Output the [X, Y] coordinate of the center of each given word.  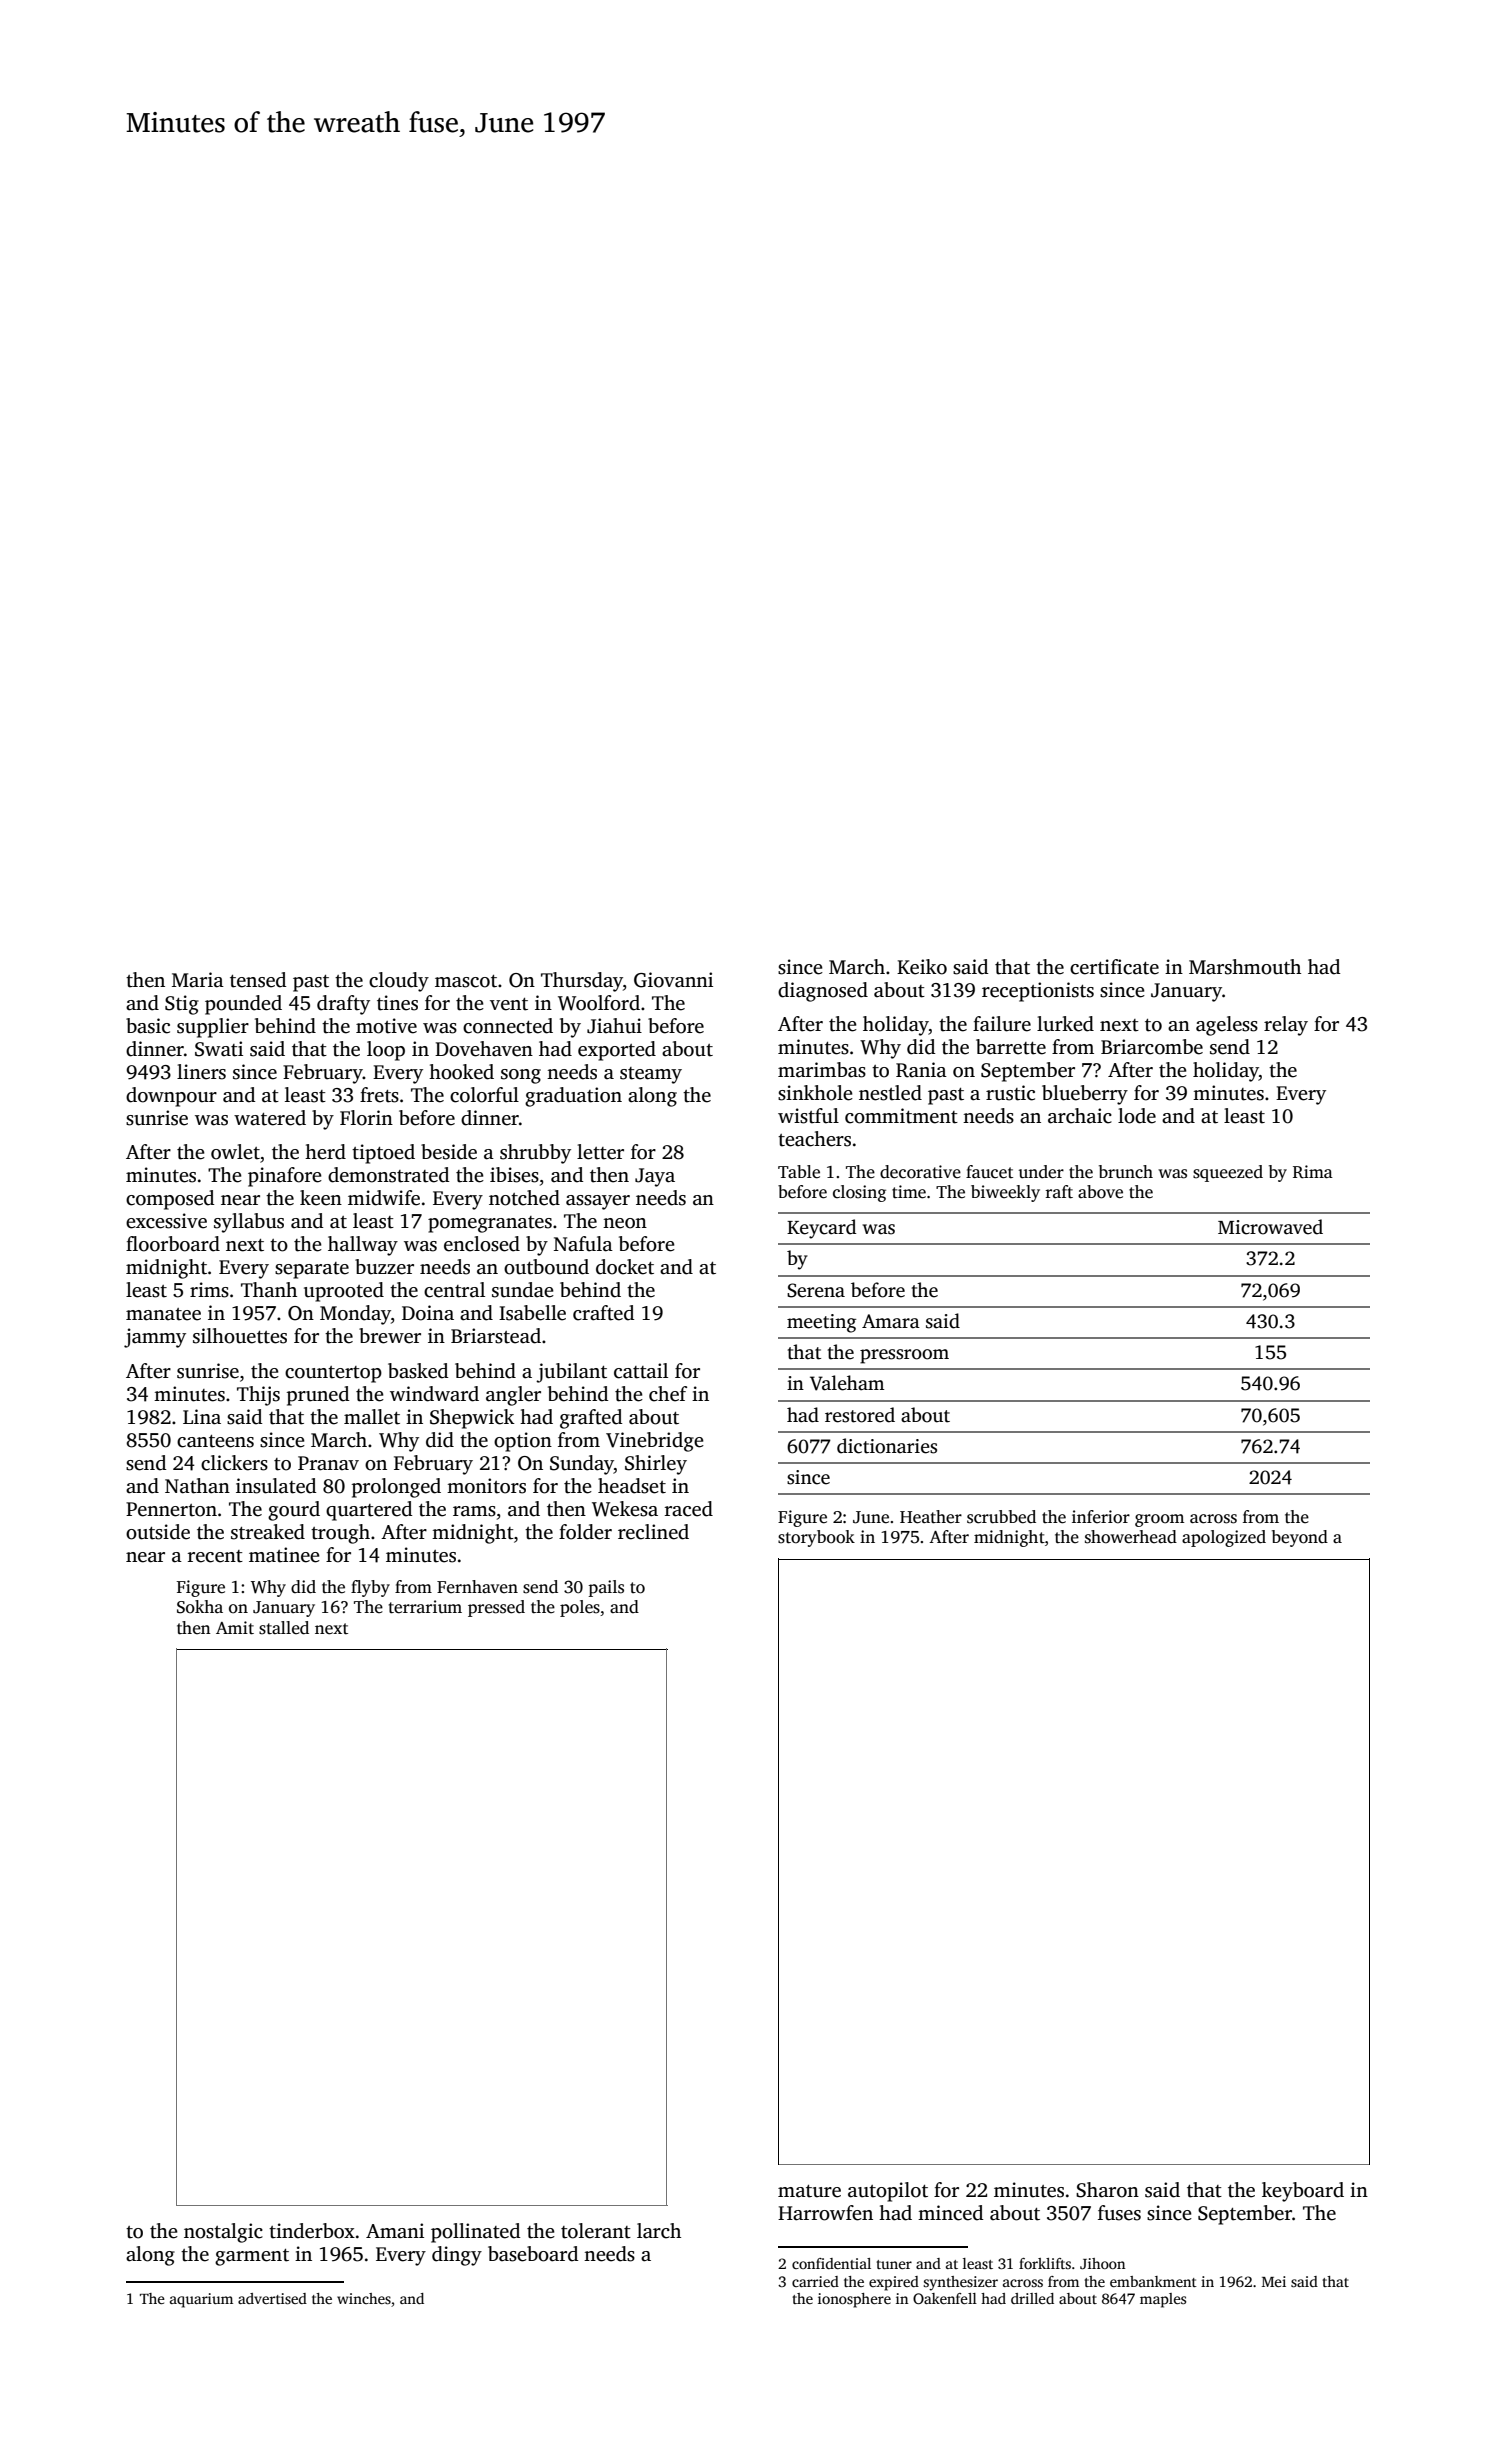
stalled [284, 1628]
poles [580, 1608]
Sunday [582, 1465]
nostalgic [223, 2233]
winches [364, 2298]
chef [668, 1394]
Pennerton [171, 1509]
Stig [182, 1005]
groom [1159, 1520]
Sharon [1107, 2190]
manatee [163, 1314]
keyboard [1303, 2192]
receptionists [1038, 992]
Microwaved [1270, 1227]
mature [809, 2191]
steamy [651, 1075]
